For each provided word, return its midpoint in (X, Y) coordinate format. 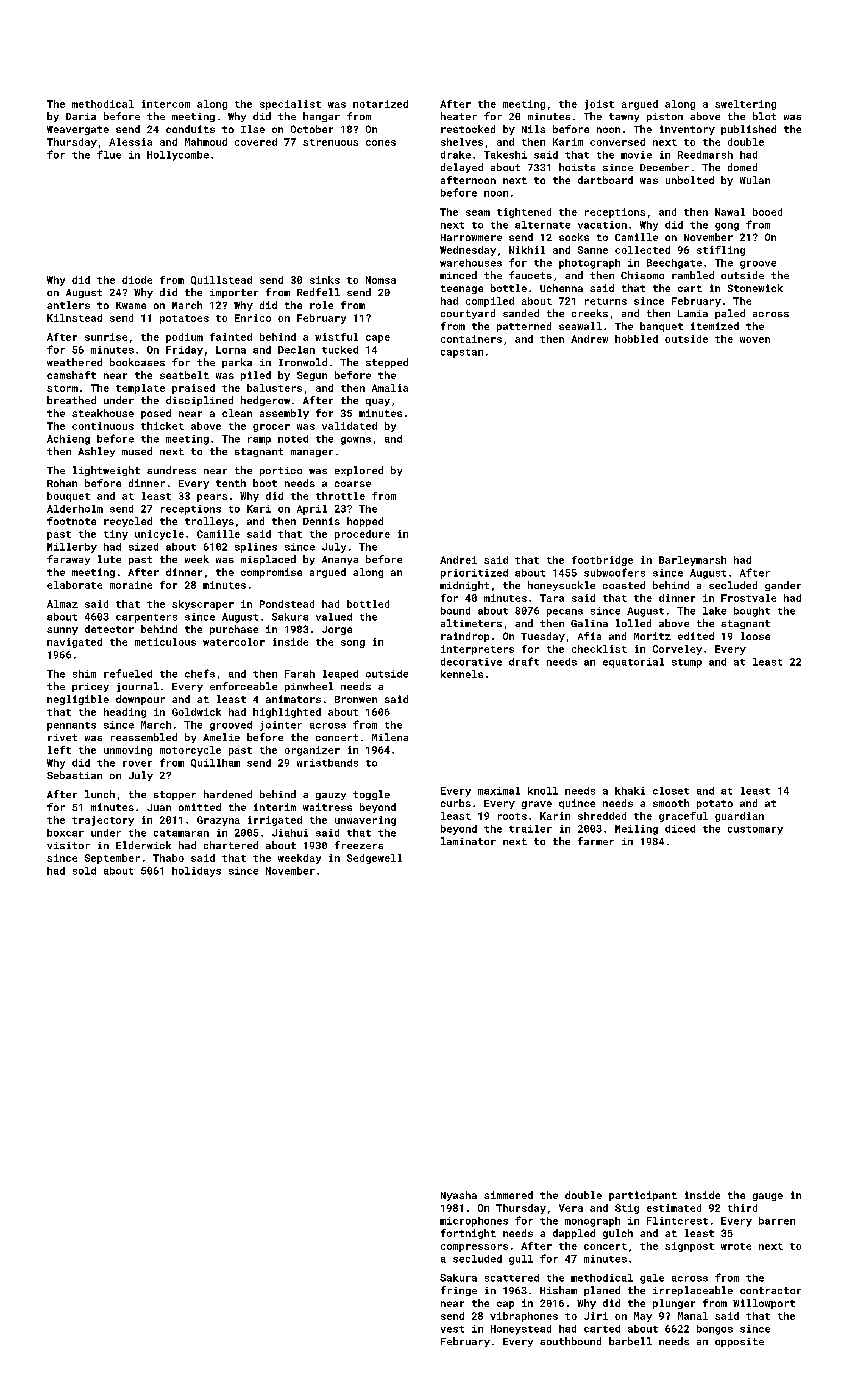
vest (452, 1329)
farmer (596, 841)
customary (755, 830)
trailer (530, 829)
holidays (196, 872)
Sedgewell (374, 859)
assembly (284, 414)
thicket (162, 426)
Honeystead (521, 1330)
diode (137, 280)
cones (381, 143)
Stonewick (755, 288)
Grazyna (218, 821)
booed (767, 212)
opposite (739, 1342)
